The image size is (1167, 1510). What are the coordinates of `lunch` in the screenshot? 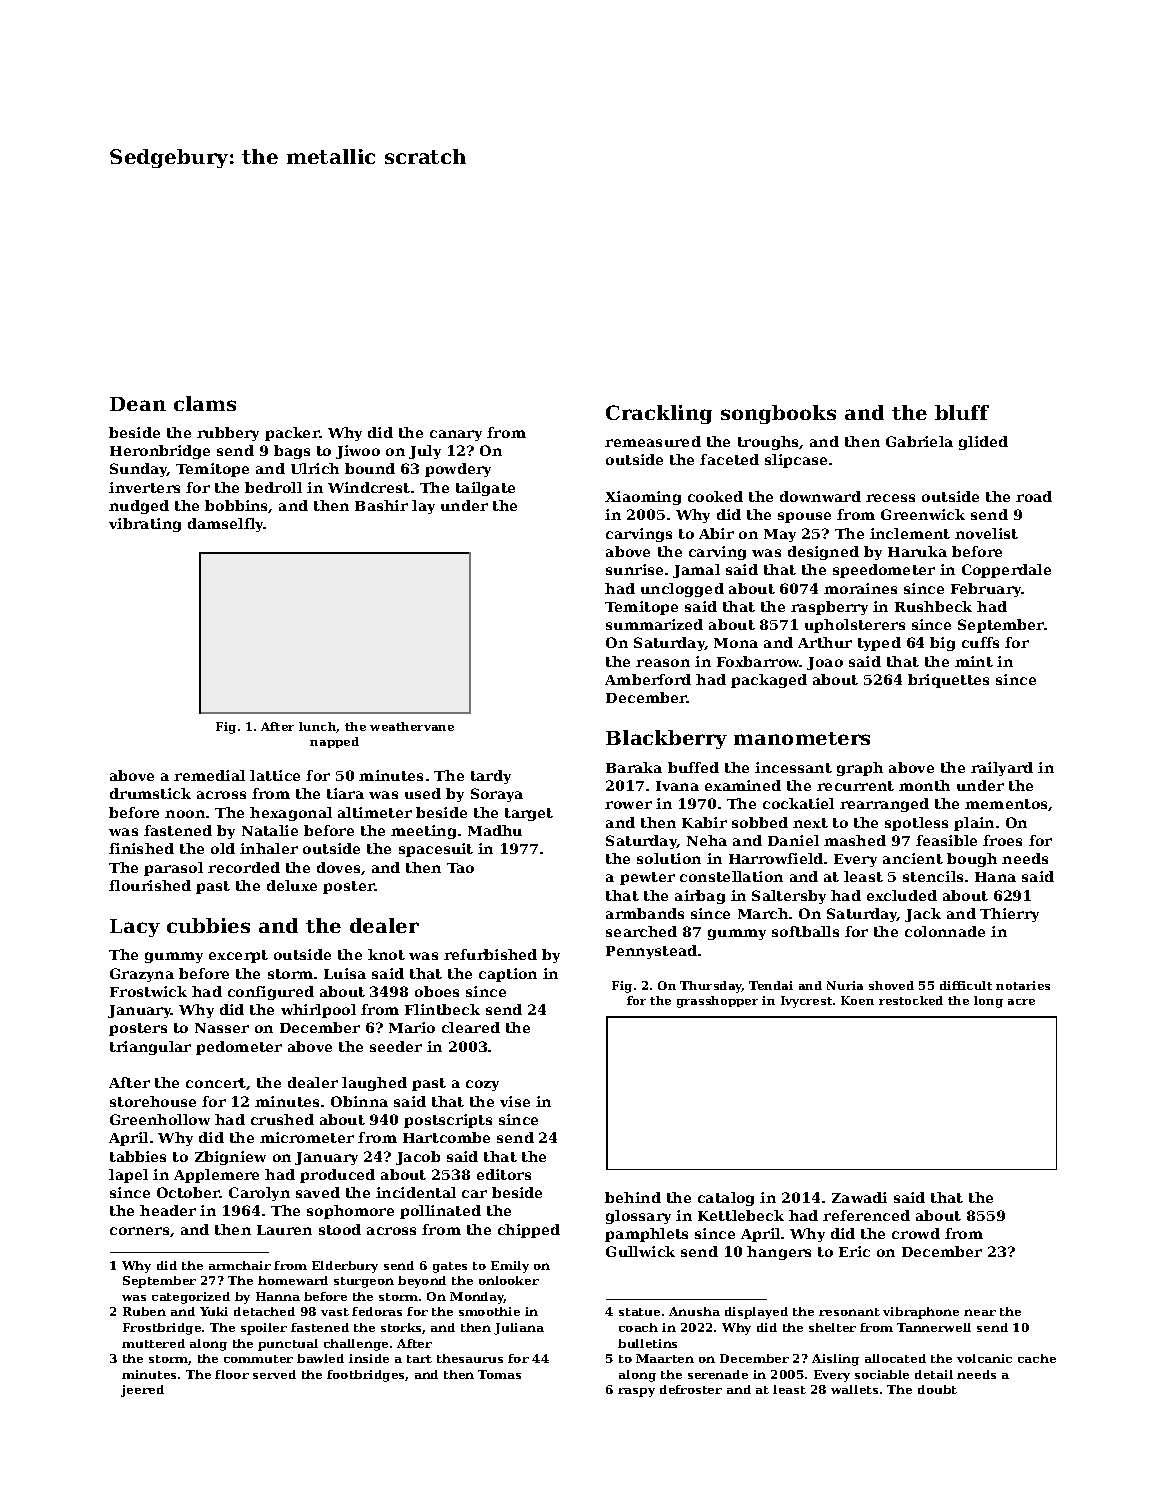 It's located at (318, 727).
